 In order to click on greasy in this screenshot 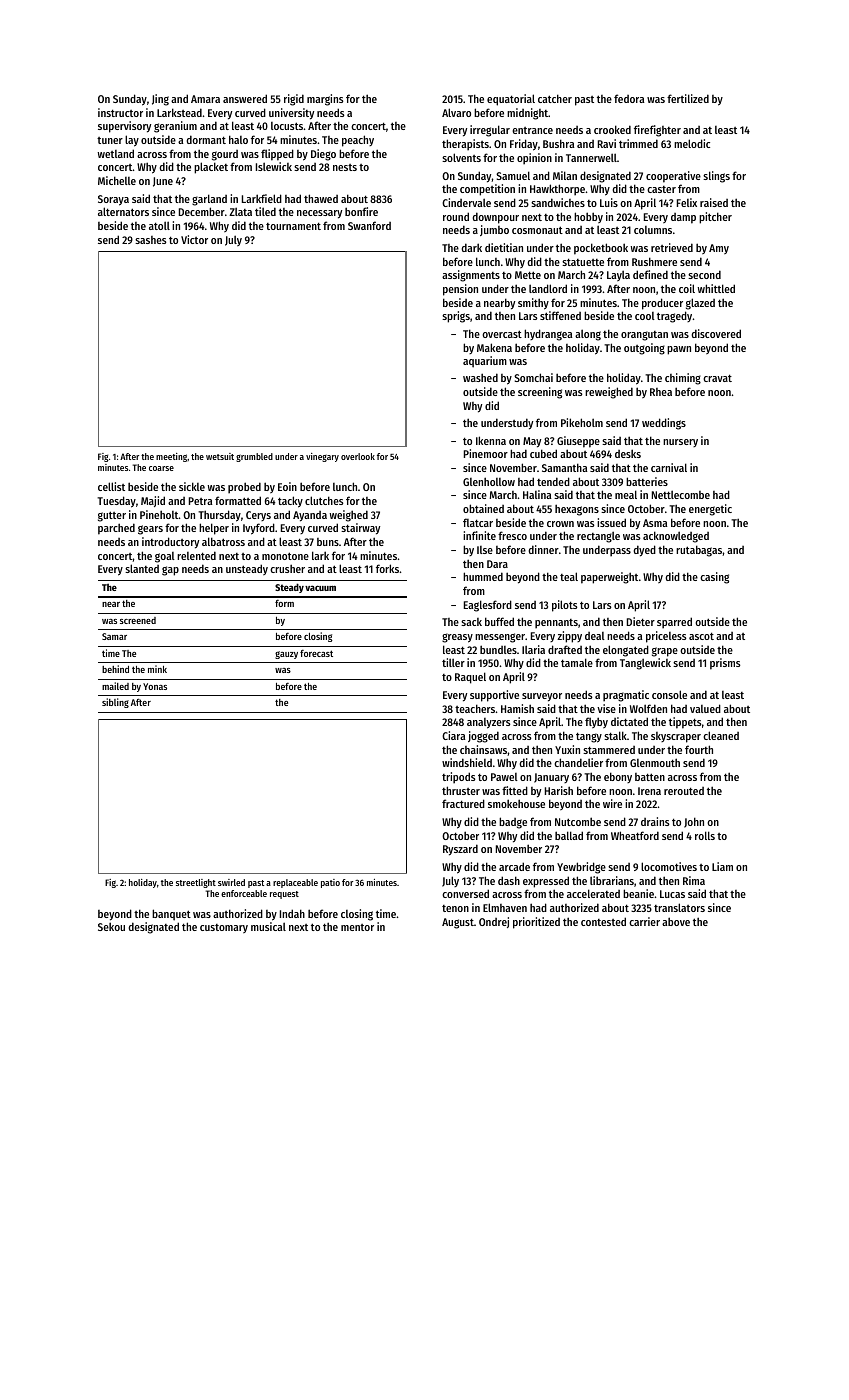, I will do `click(457, 638)`.
